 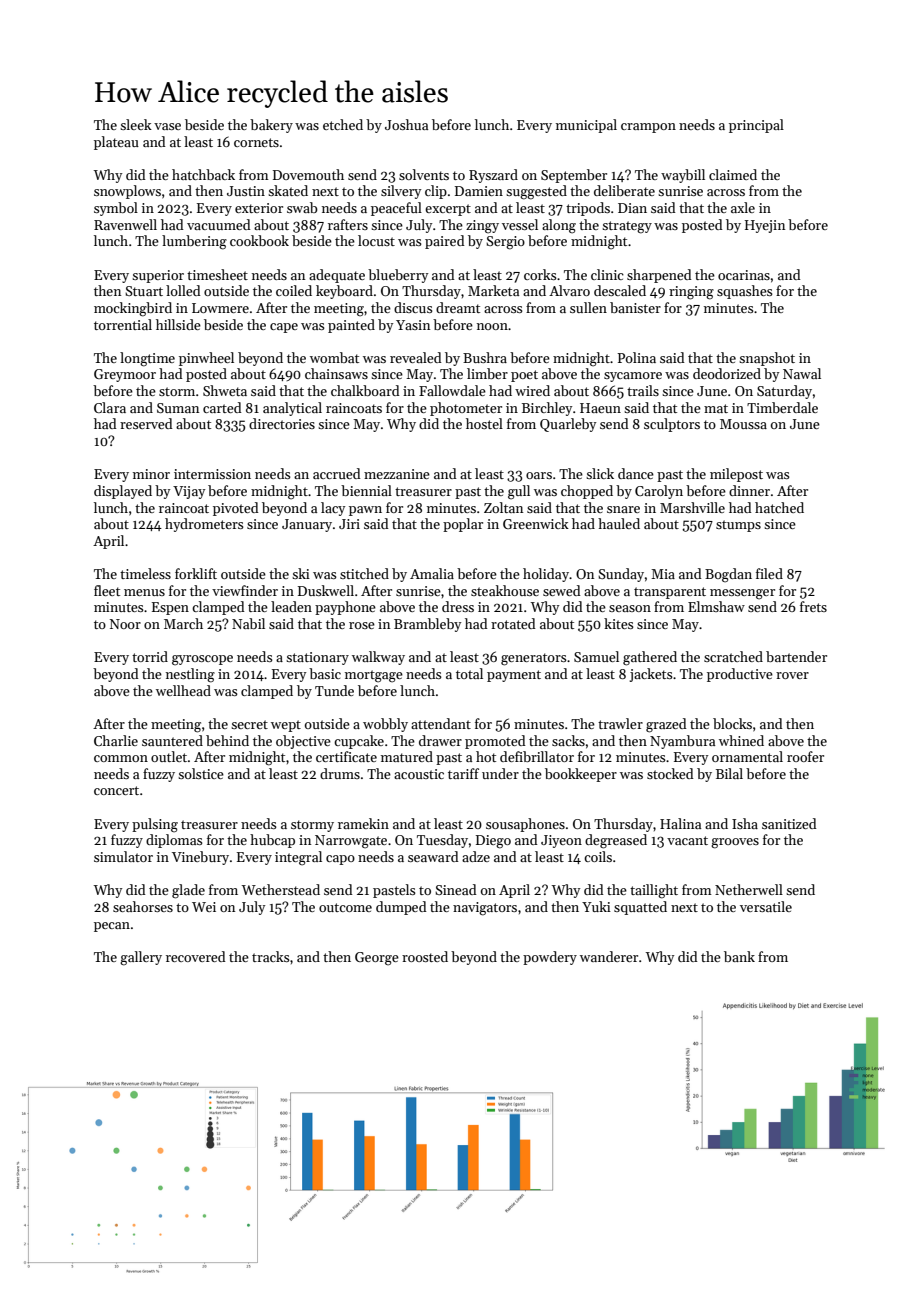 What do you see at coordinates (779, 507) in the image?
I see `hatched` at bounding box center [779, 507].
